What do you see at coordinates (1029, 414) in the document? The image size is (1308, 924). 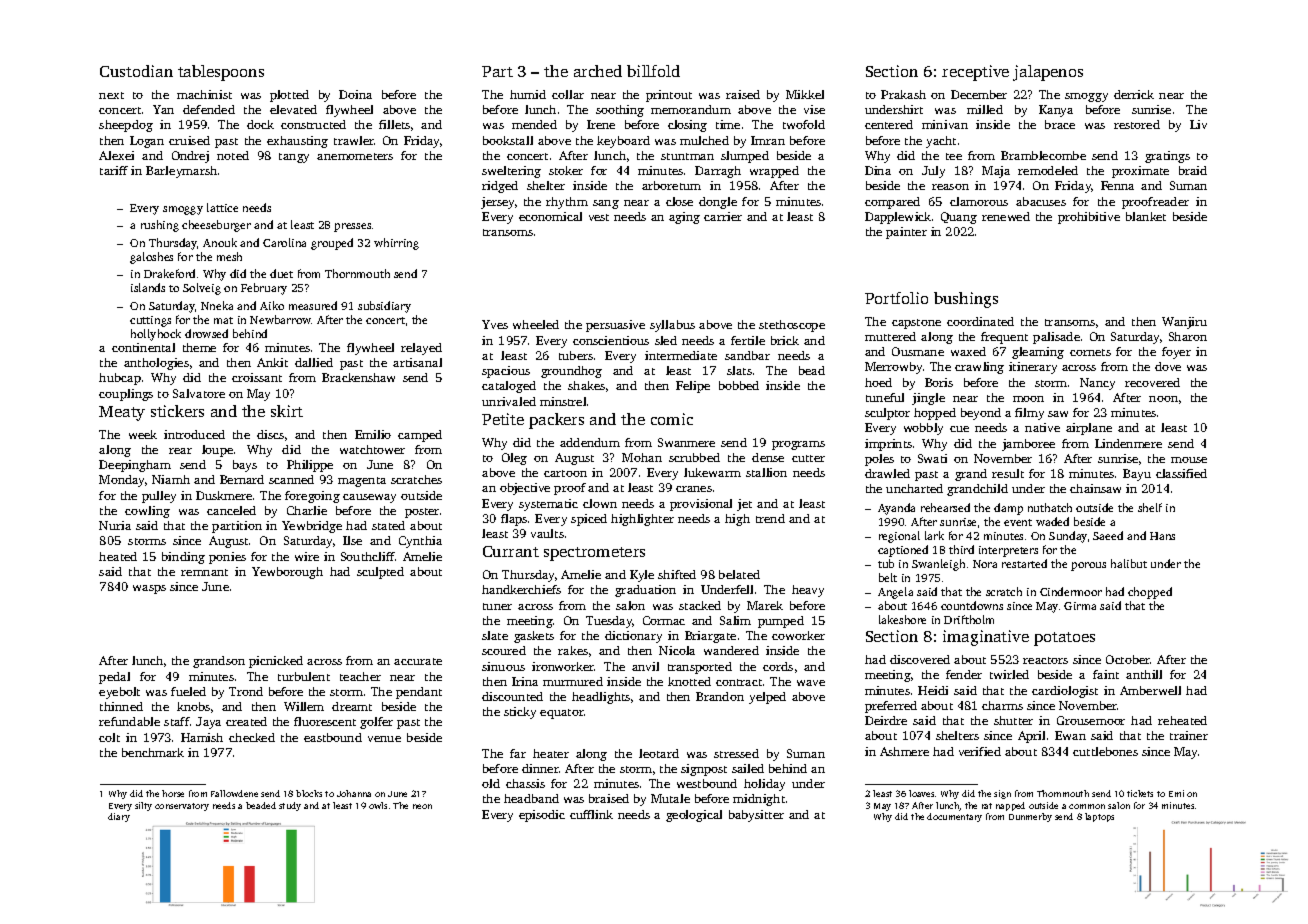 I see `filmy` at bounding box center [1029, 414].
